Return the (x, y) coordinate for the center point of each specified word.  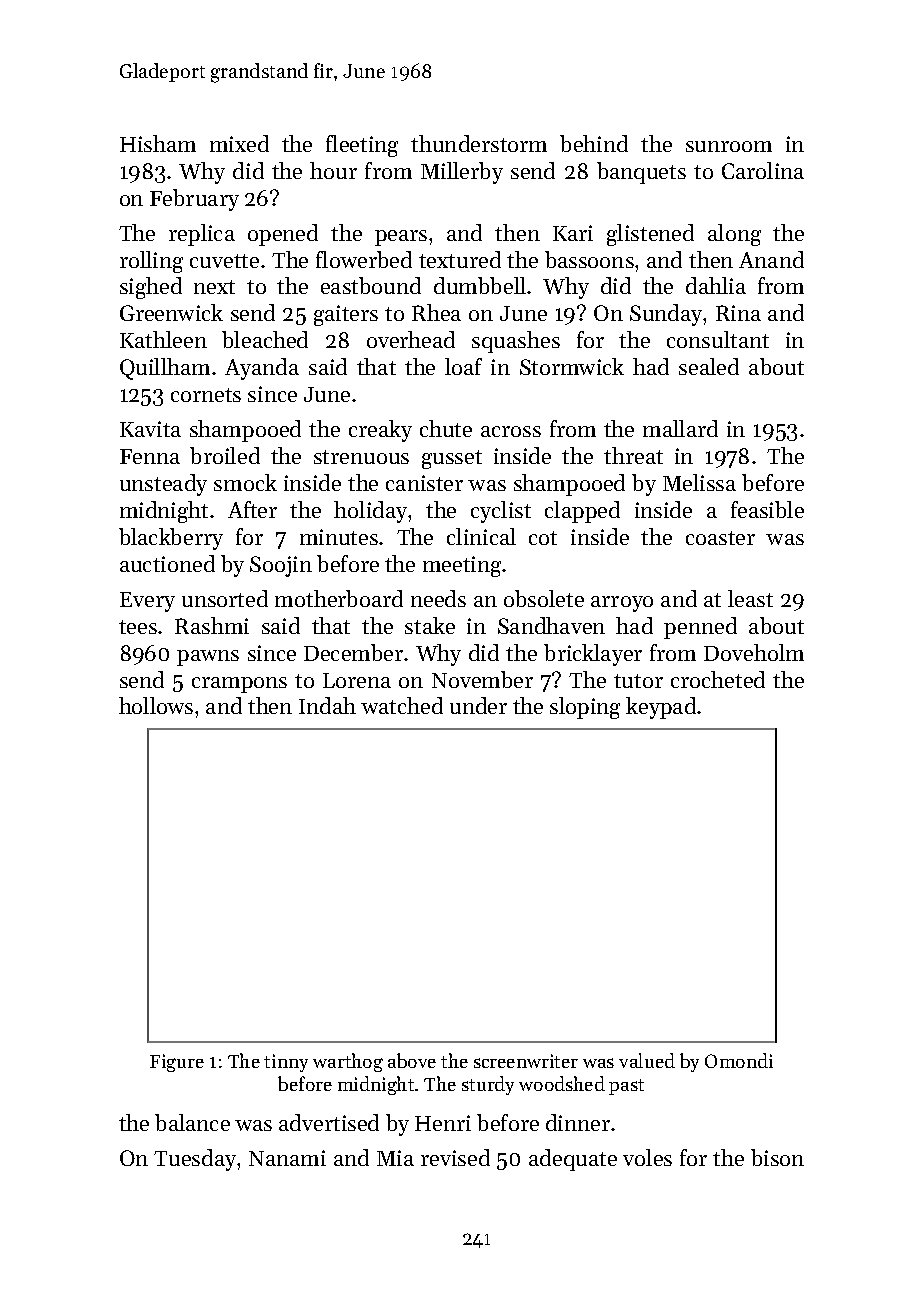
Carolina (763, 170)
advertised (329, 1122)
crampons (239, 685)
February (194, 200)
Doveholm (754, 652)
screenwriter (526, 1061)
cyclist (501, 512)
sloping (585, 708)
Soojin (281, 566)
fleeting (362, 146)
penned (700, 628)
